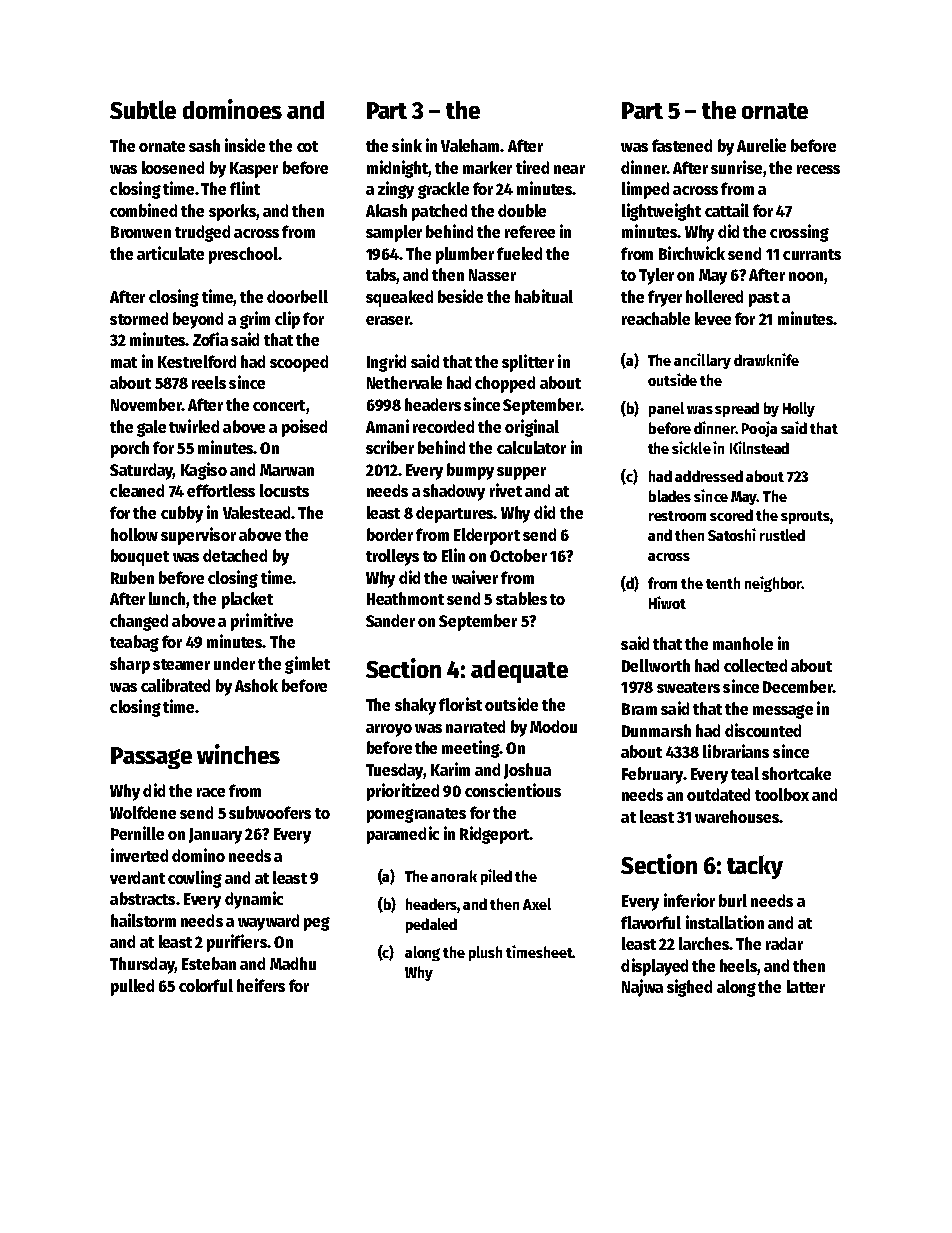 This screenshot has height=1233, width=952. Describe the element at coordinates (727, 210) in the screenshot. I see `cattail` at that location.
